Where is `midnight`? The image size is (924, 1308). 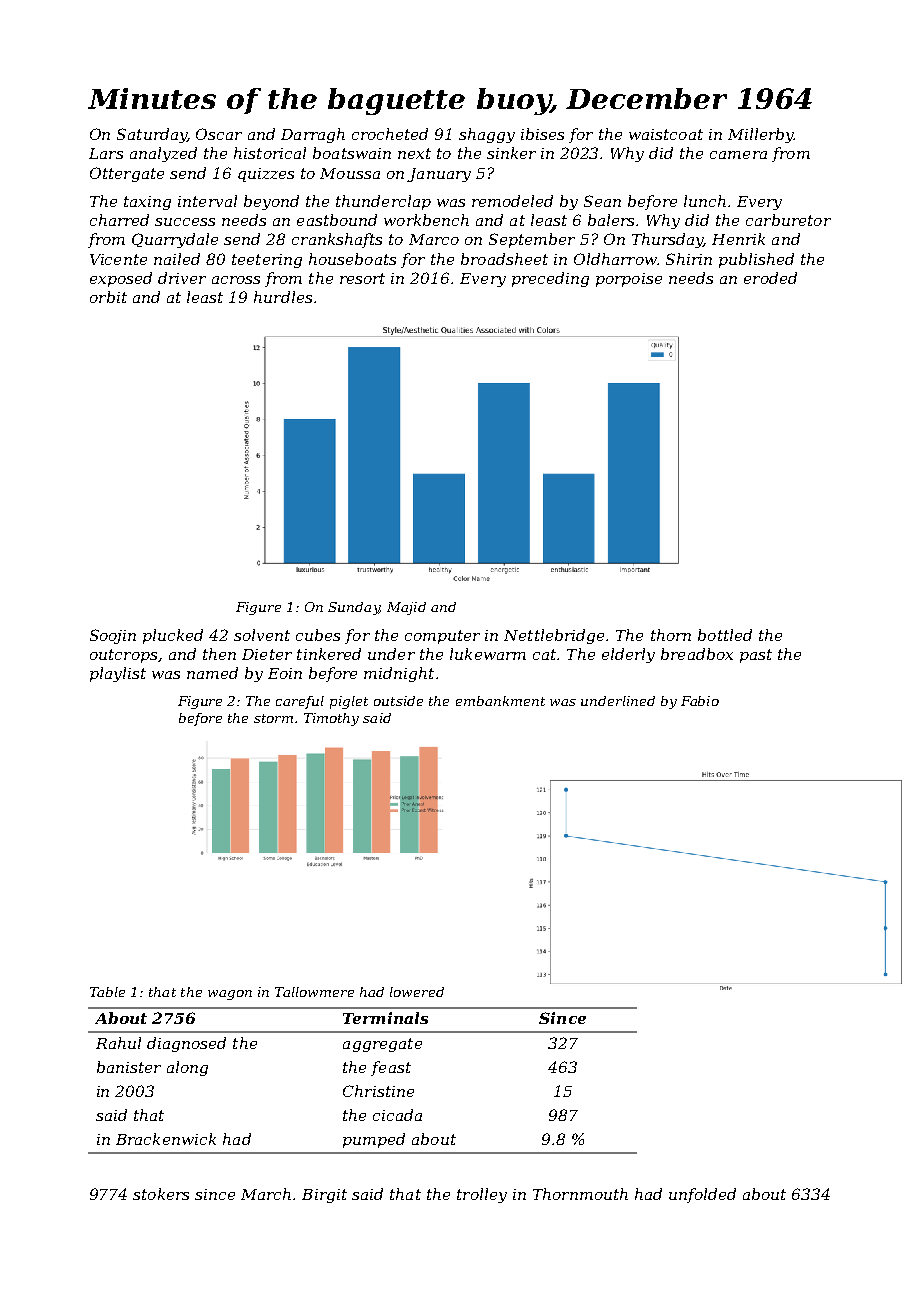 midnight is located at coordinates (399, 674).
